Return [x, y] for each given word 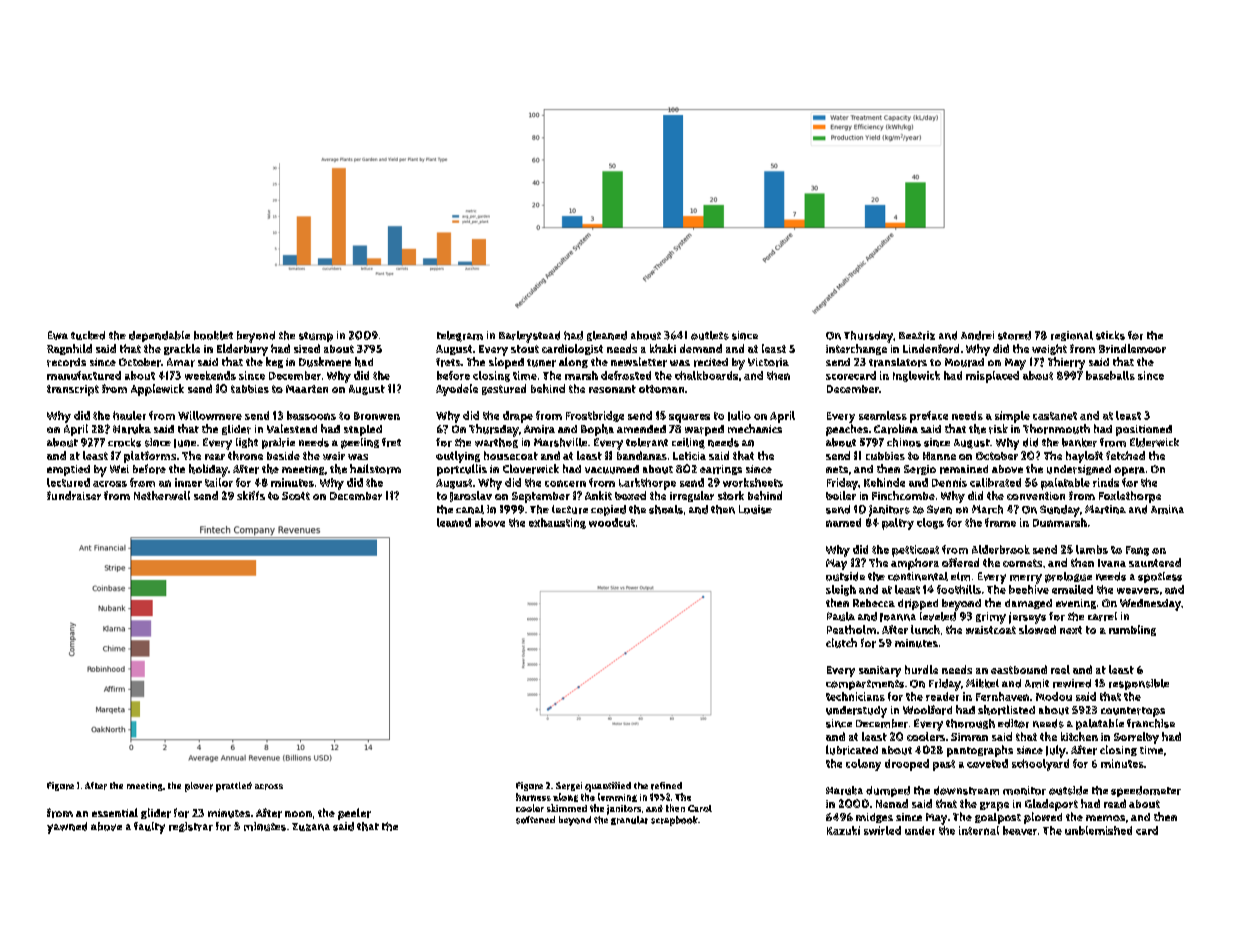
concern [565, 483]
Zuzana [311, 827]
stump [316, 337]
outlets [710, 335]
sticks [1110, 335]
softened [535, 820]
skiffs [251, 495]
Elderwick [1154, 442]
